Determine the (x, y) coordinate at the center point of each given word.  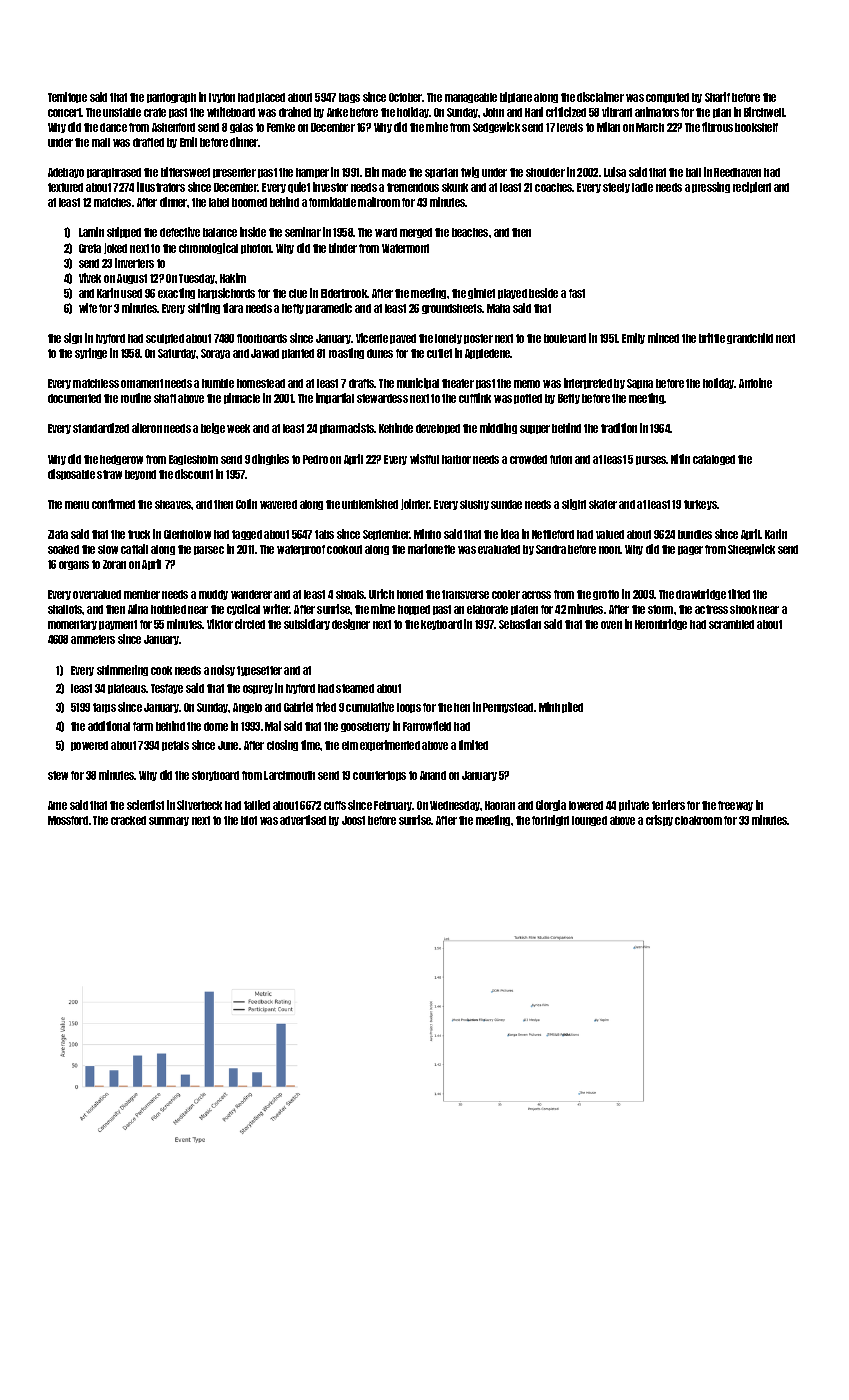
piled (572, 707)
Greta (90, 248)
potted (528, 399)
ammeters (93, 639)
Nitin (680, 459)
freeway (735, 806)
